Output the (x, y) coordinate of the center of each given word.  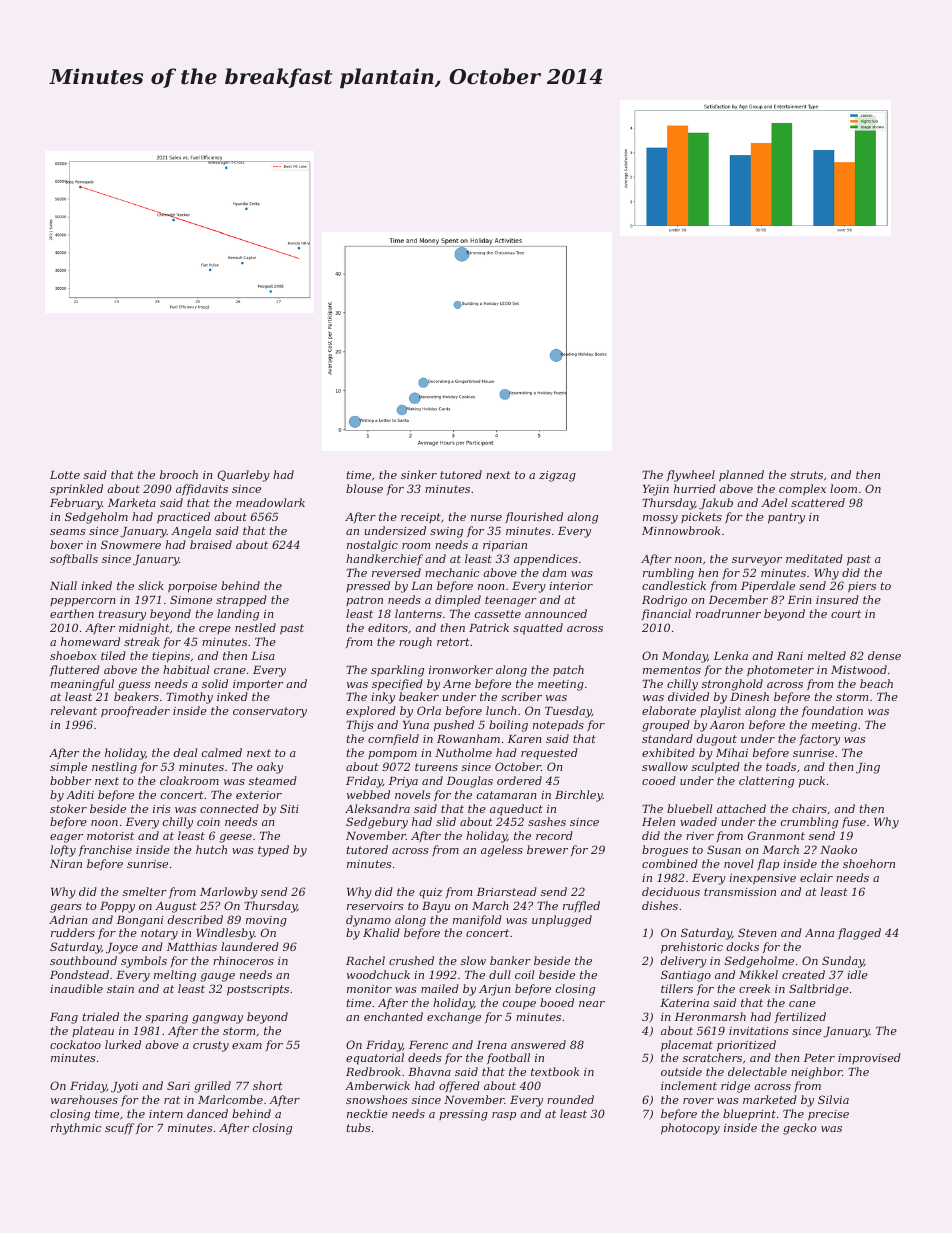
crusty (211, 1046)
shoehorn (869, 863)
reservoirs (375, 906)
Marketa (132, 502)
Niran (66, 864)
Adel (774, 502)
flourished (534, 518)
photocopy (690, 1129)
